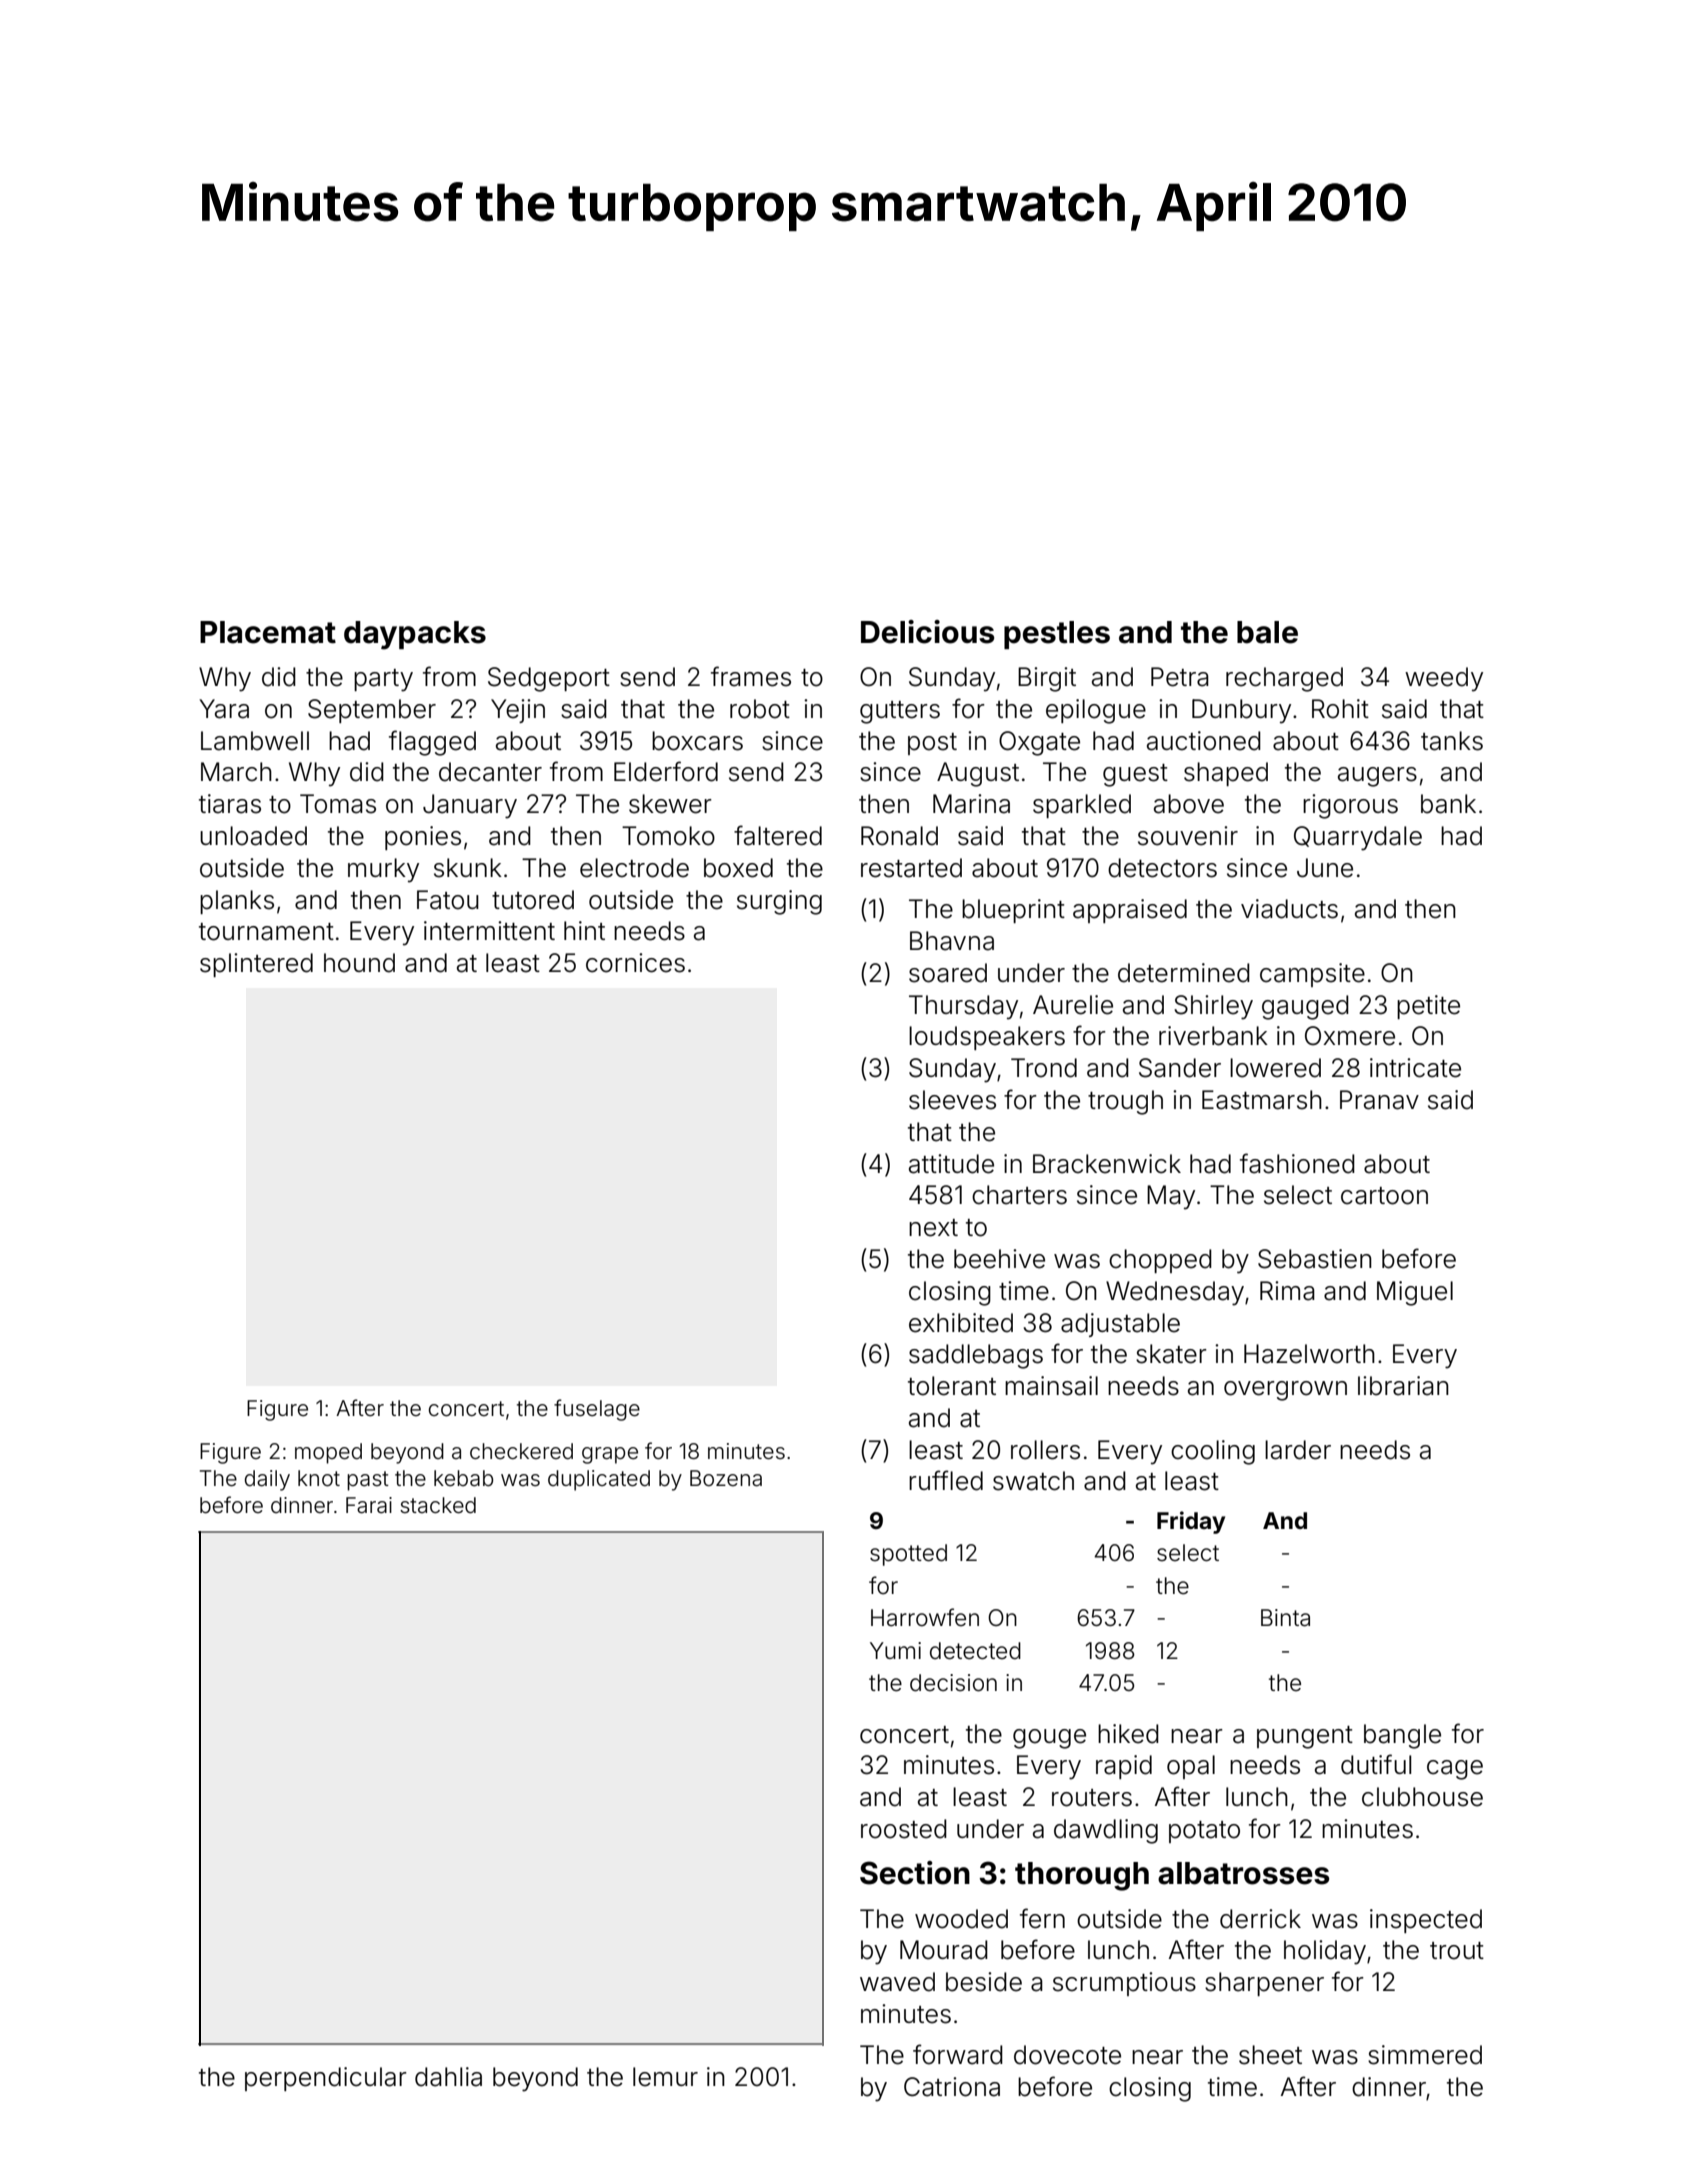 The width and height of the image is (1683, 2178). I want to click on faltered, so click(778, 835).
